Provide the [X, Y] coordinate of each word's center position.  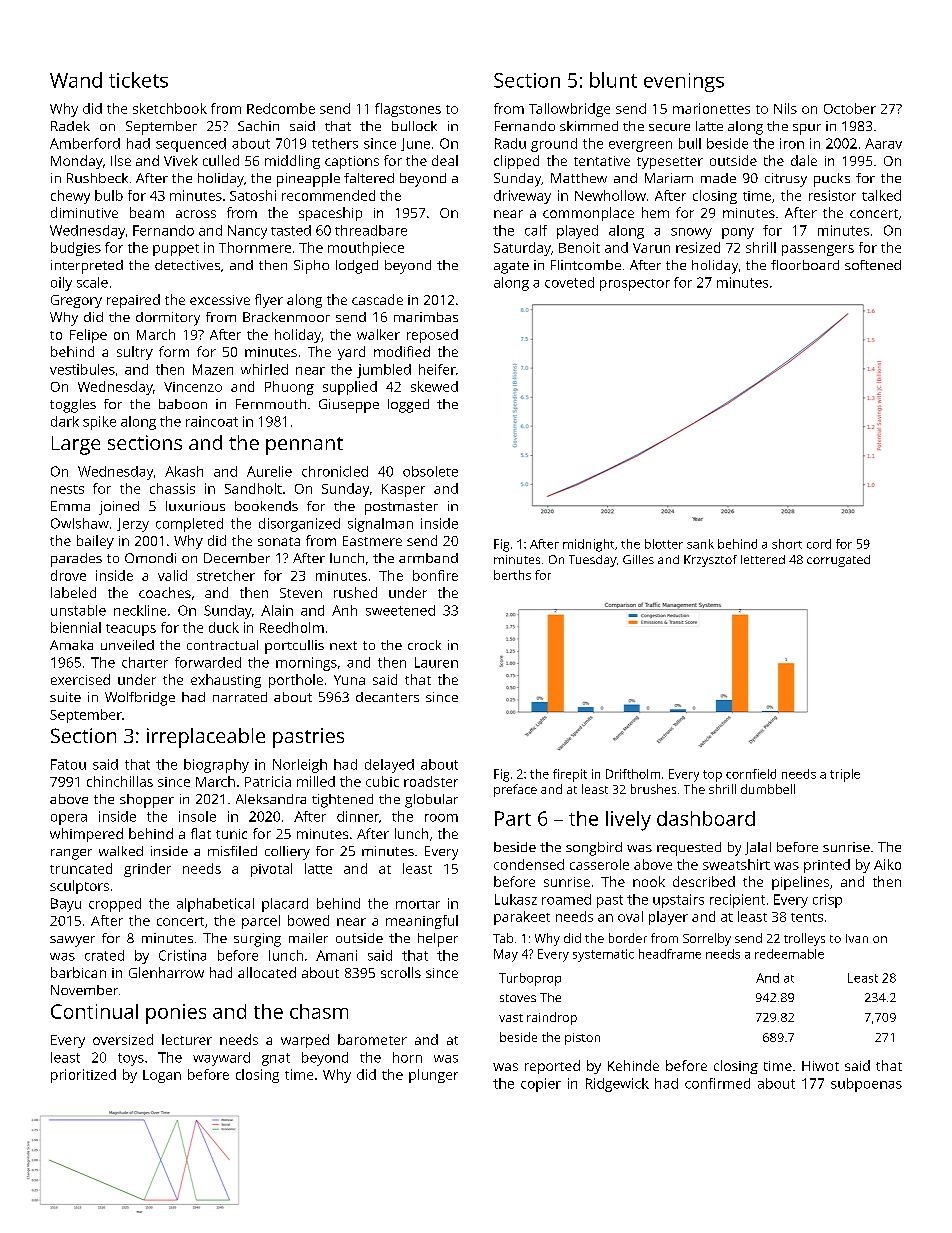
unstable [78, 610]
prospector [635, 285]
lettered [763, 559]
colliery [287, 853]
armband [428, 558]
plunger [433, 1076]
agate [511, 267]
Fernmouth [271, 404]
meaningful [422, 922]
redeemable [789, 954]
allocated [267, 972]
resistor [832, 195]
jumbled [384, 371]
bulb [109, 195]
